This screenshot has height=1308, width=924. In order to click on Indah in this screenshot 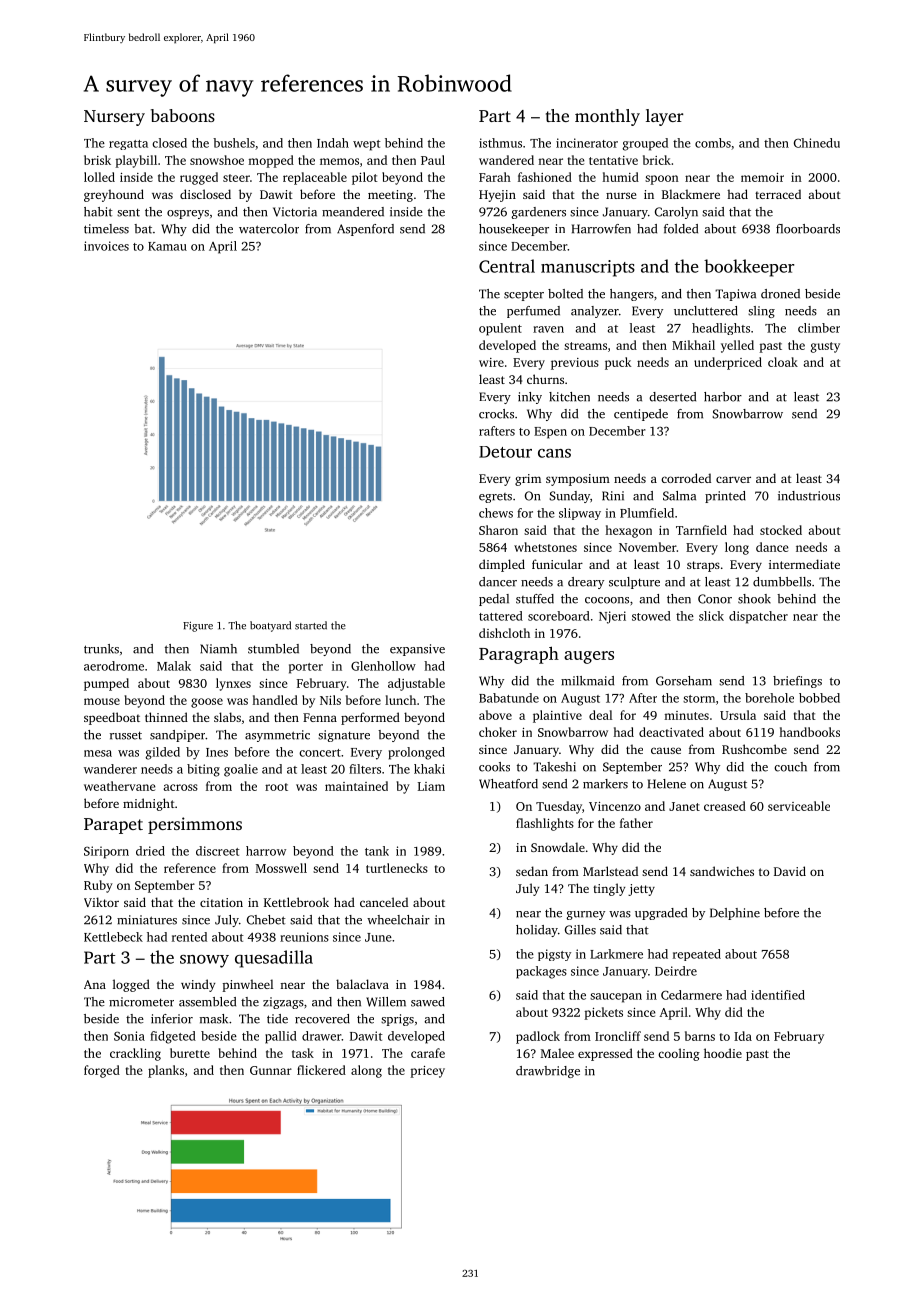, I will do `click(333, 143)`.
